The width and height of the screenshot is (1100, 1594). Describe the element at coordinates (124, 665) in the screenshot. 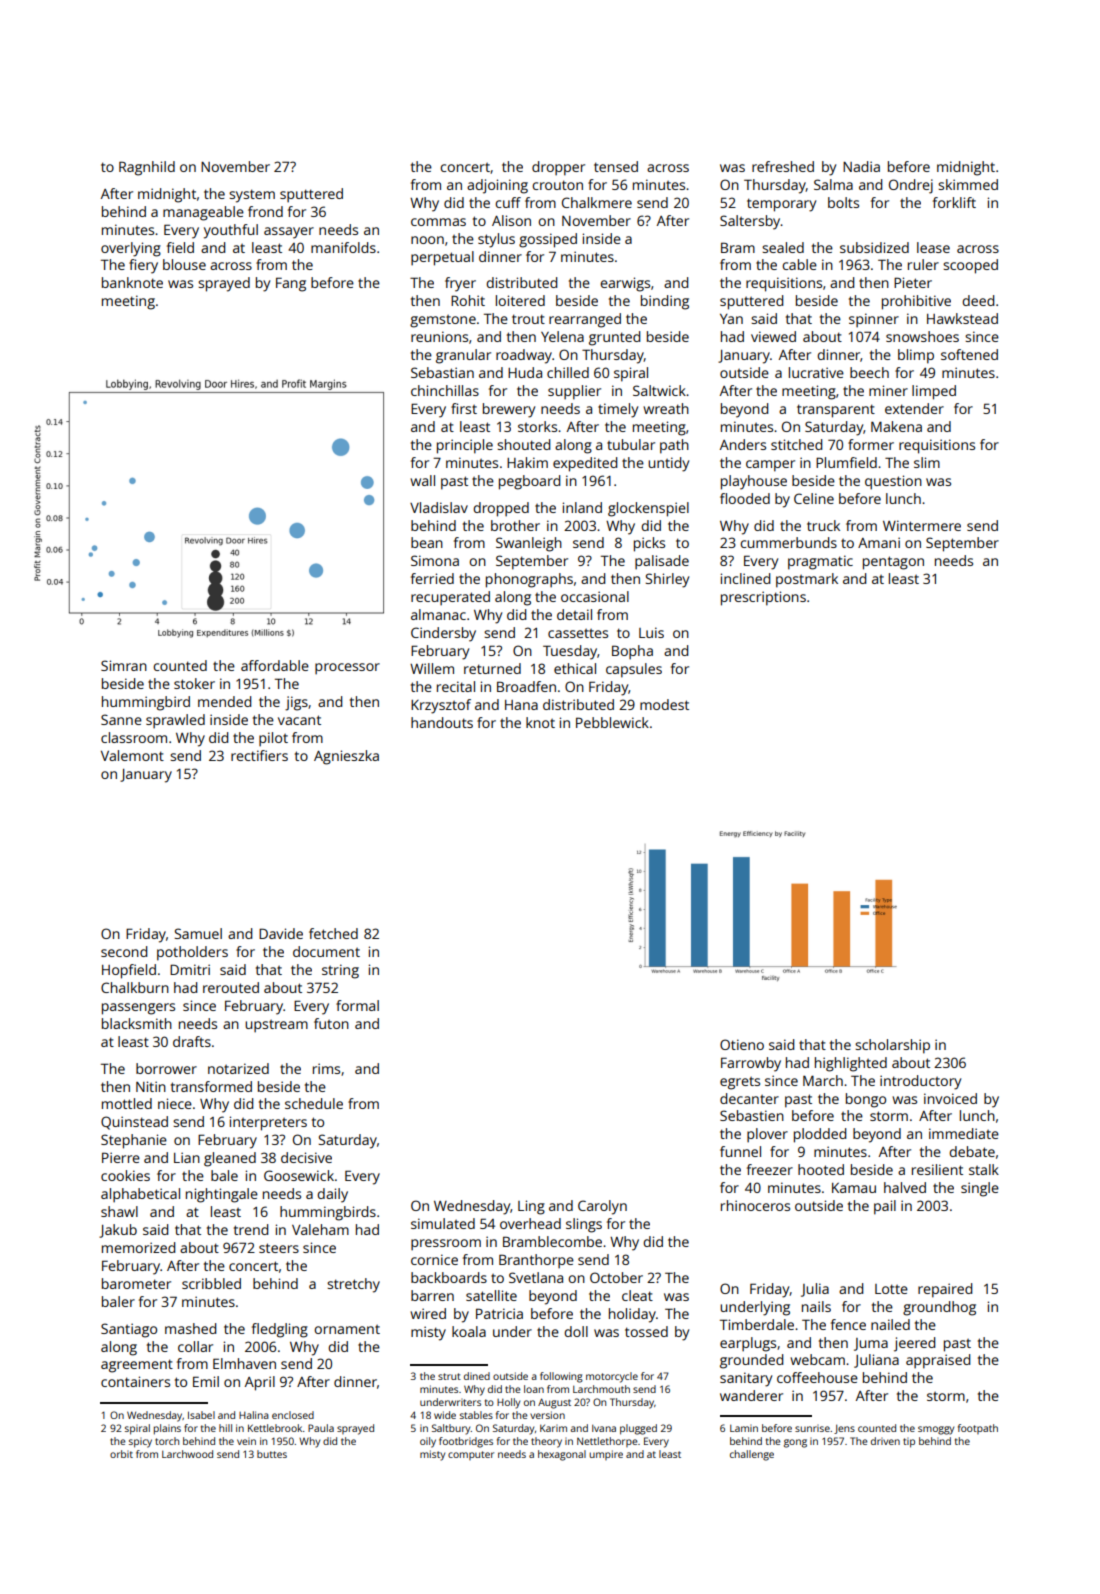

I see `Simran` at that location.
